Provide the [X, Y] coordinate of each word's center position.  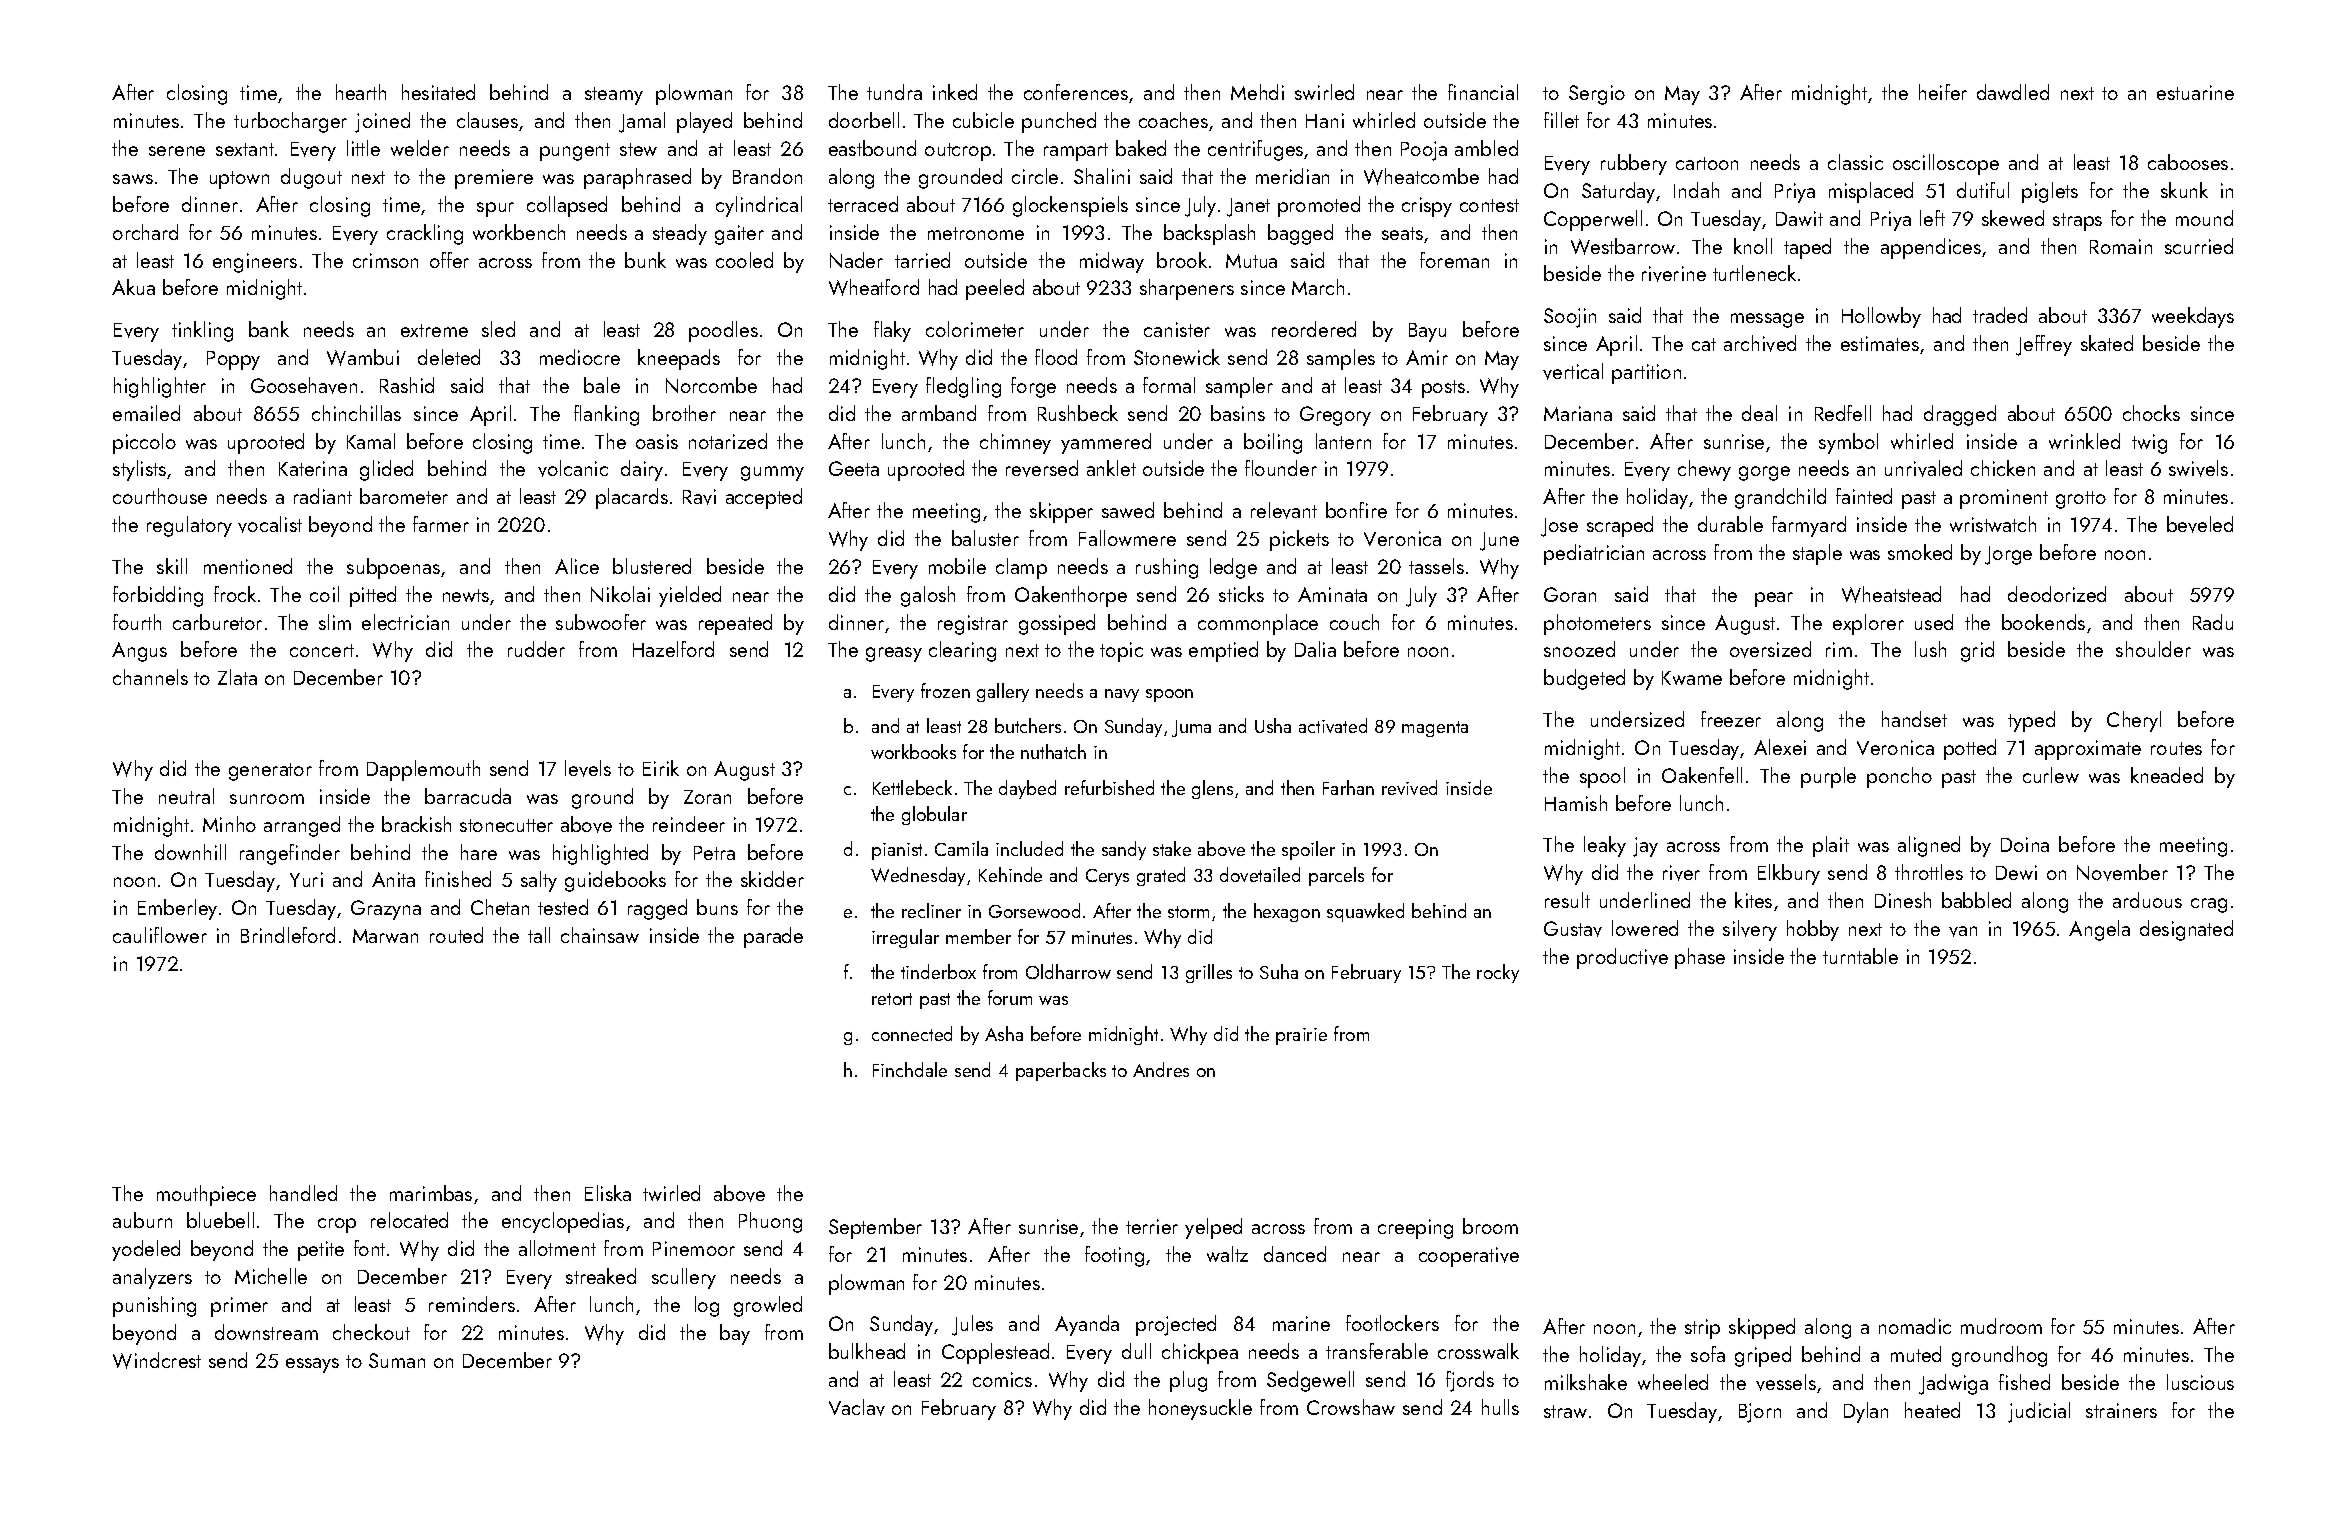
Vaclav [857, 1407]
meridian [1292, 176]
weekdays [2193, 317]
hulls [1500, 1407]
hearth [361, 92]
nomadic [1915, 1326]
